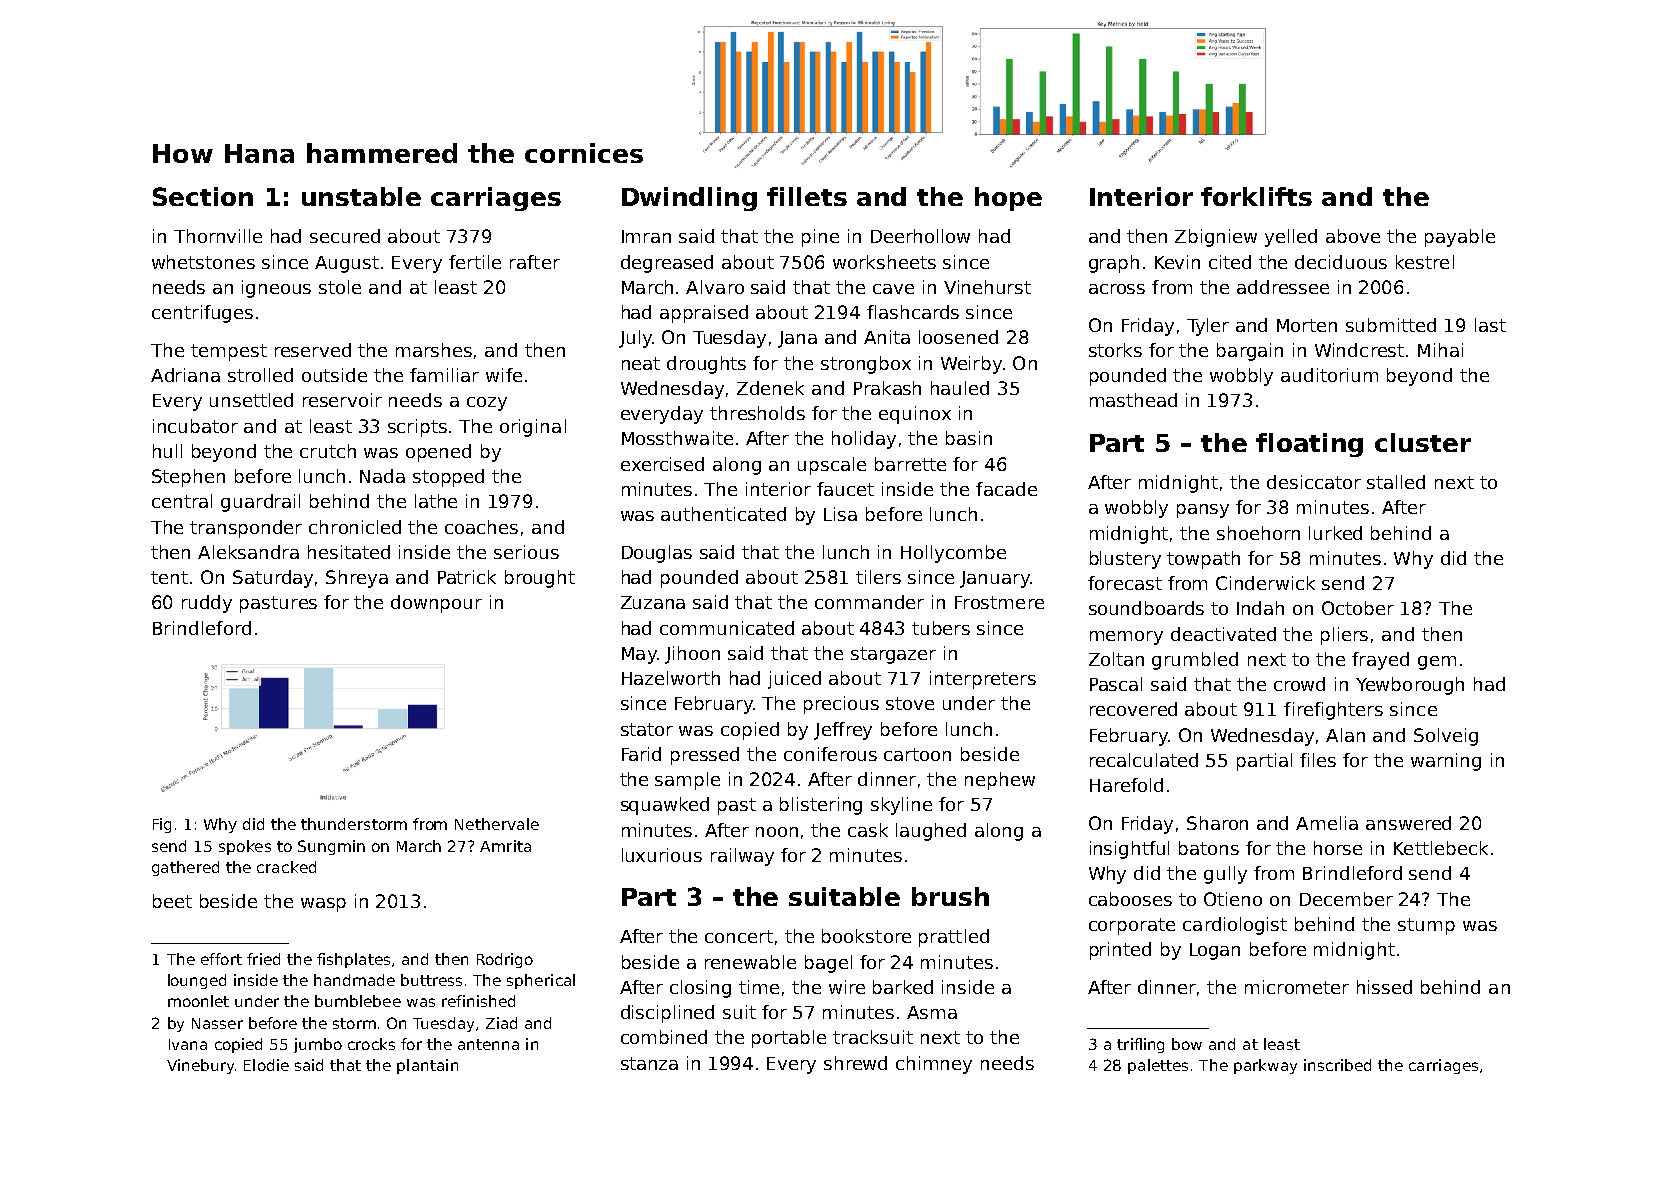  I want to click on cave, so click(893, 289).
